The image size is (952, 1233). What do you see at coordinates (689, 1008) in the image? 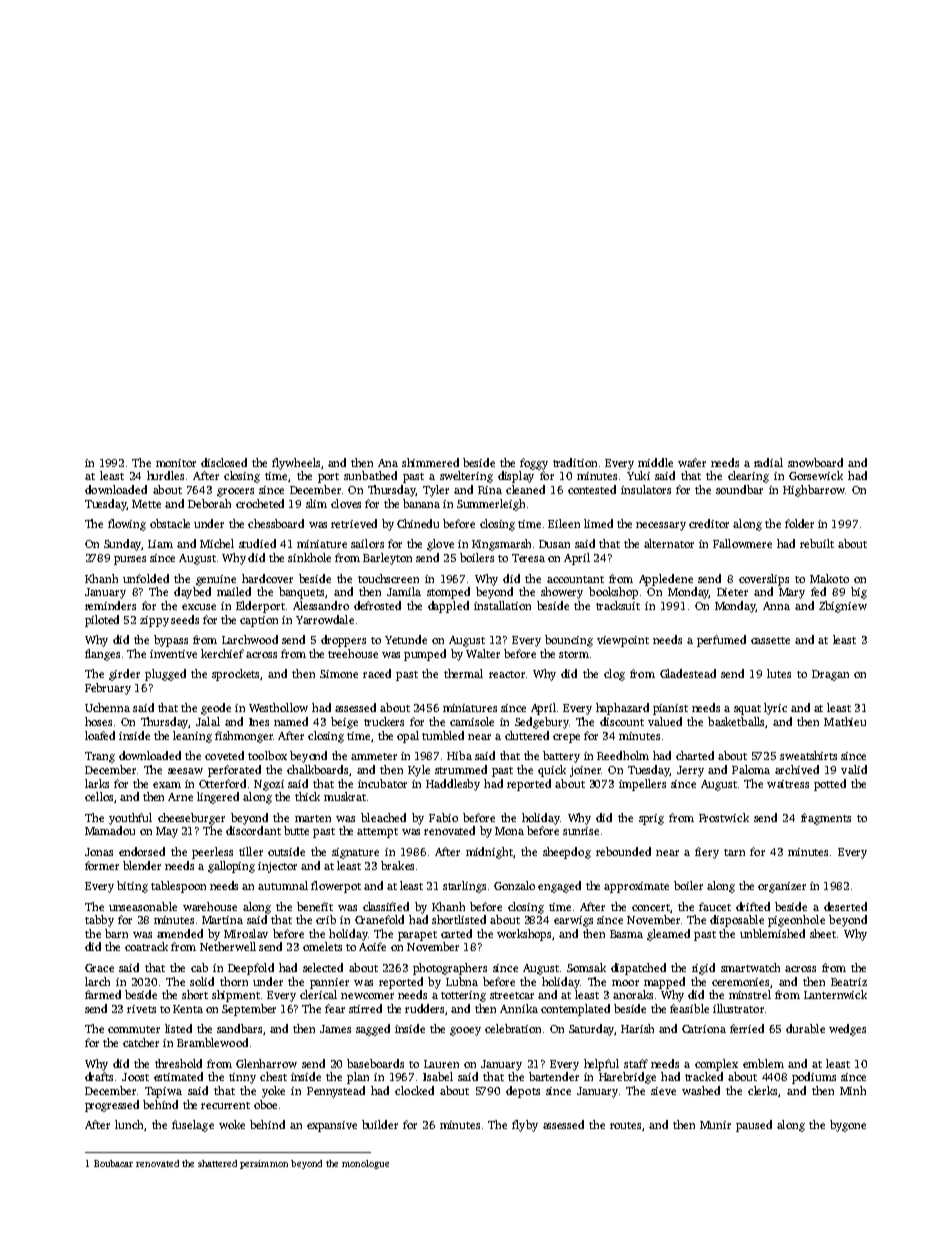
I see `feasible` at bounding box center [689, 1008].
